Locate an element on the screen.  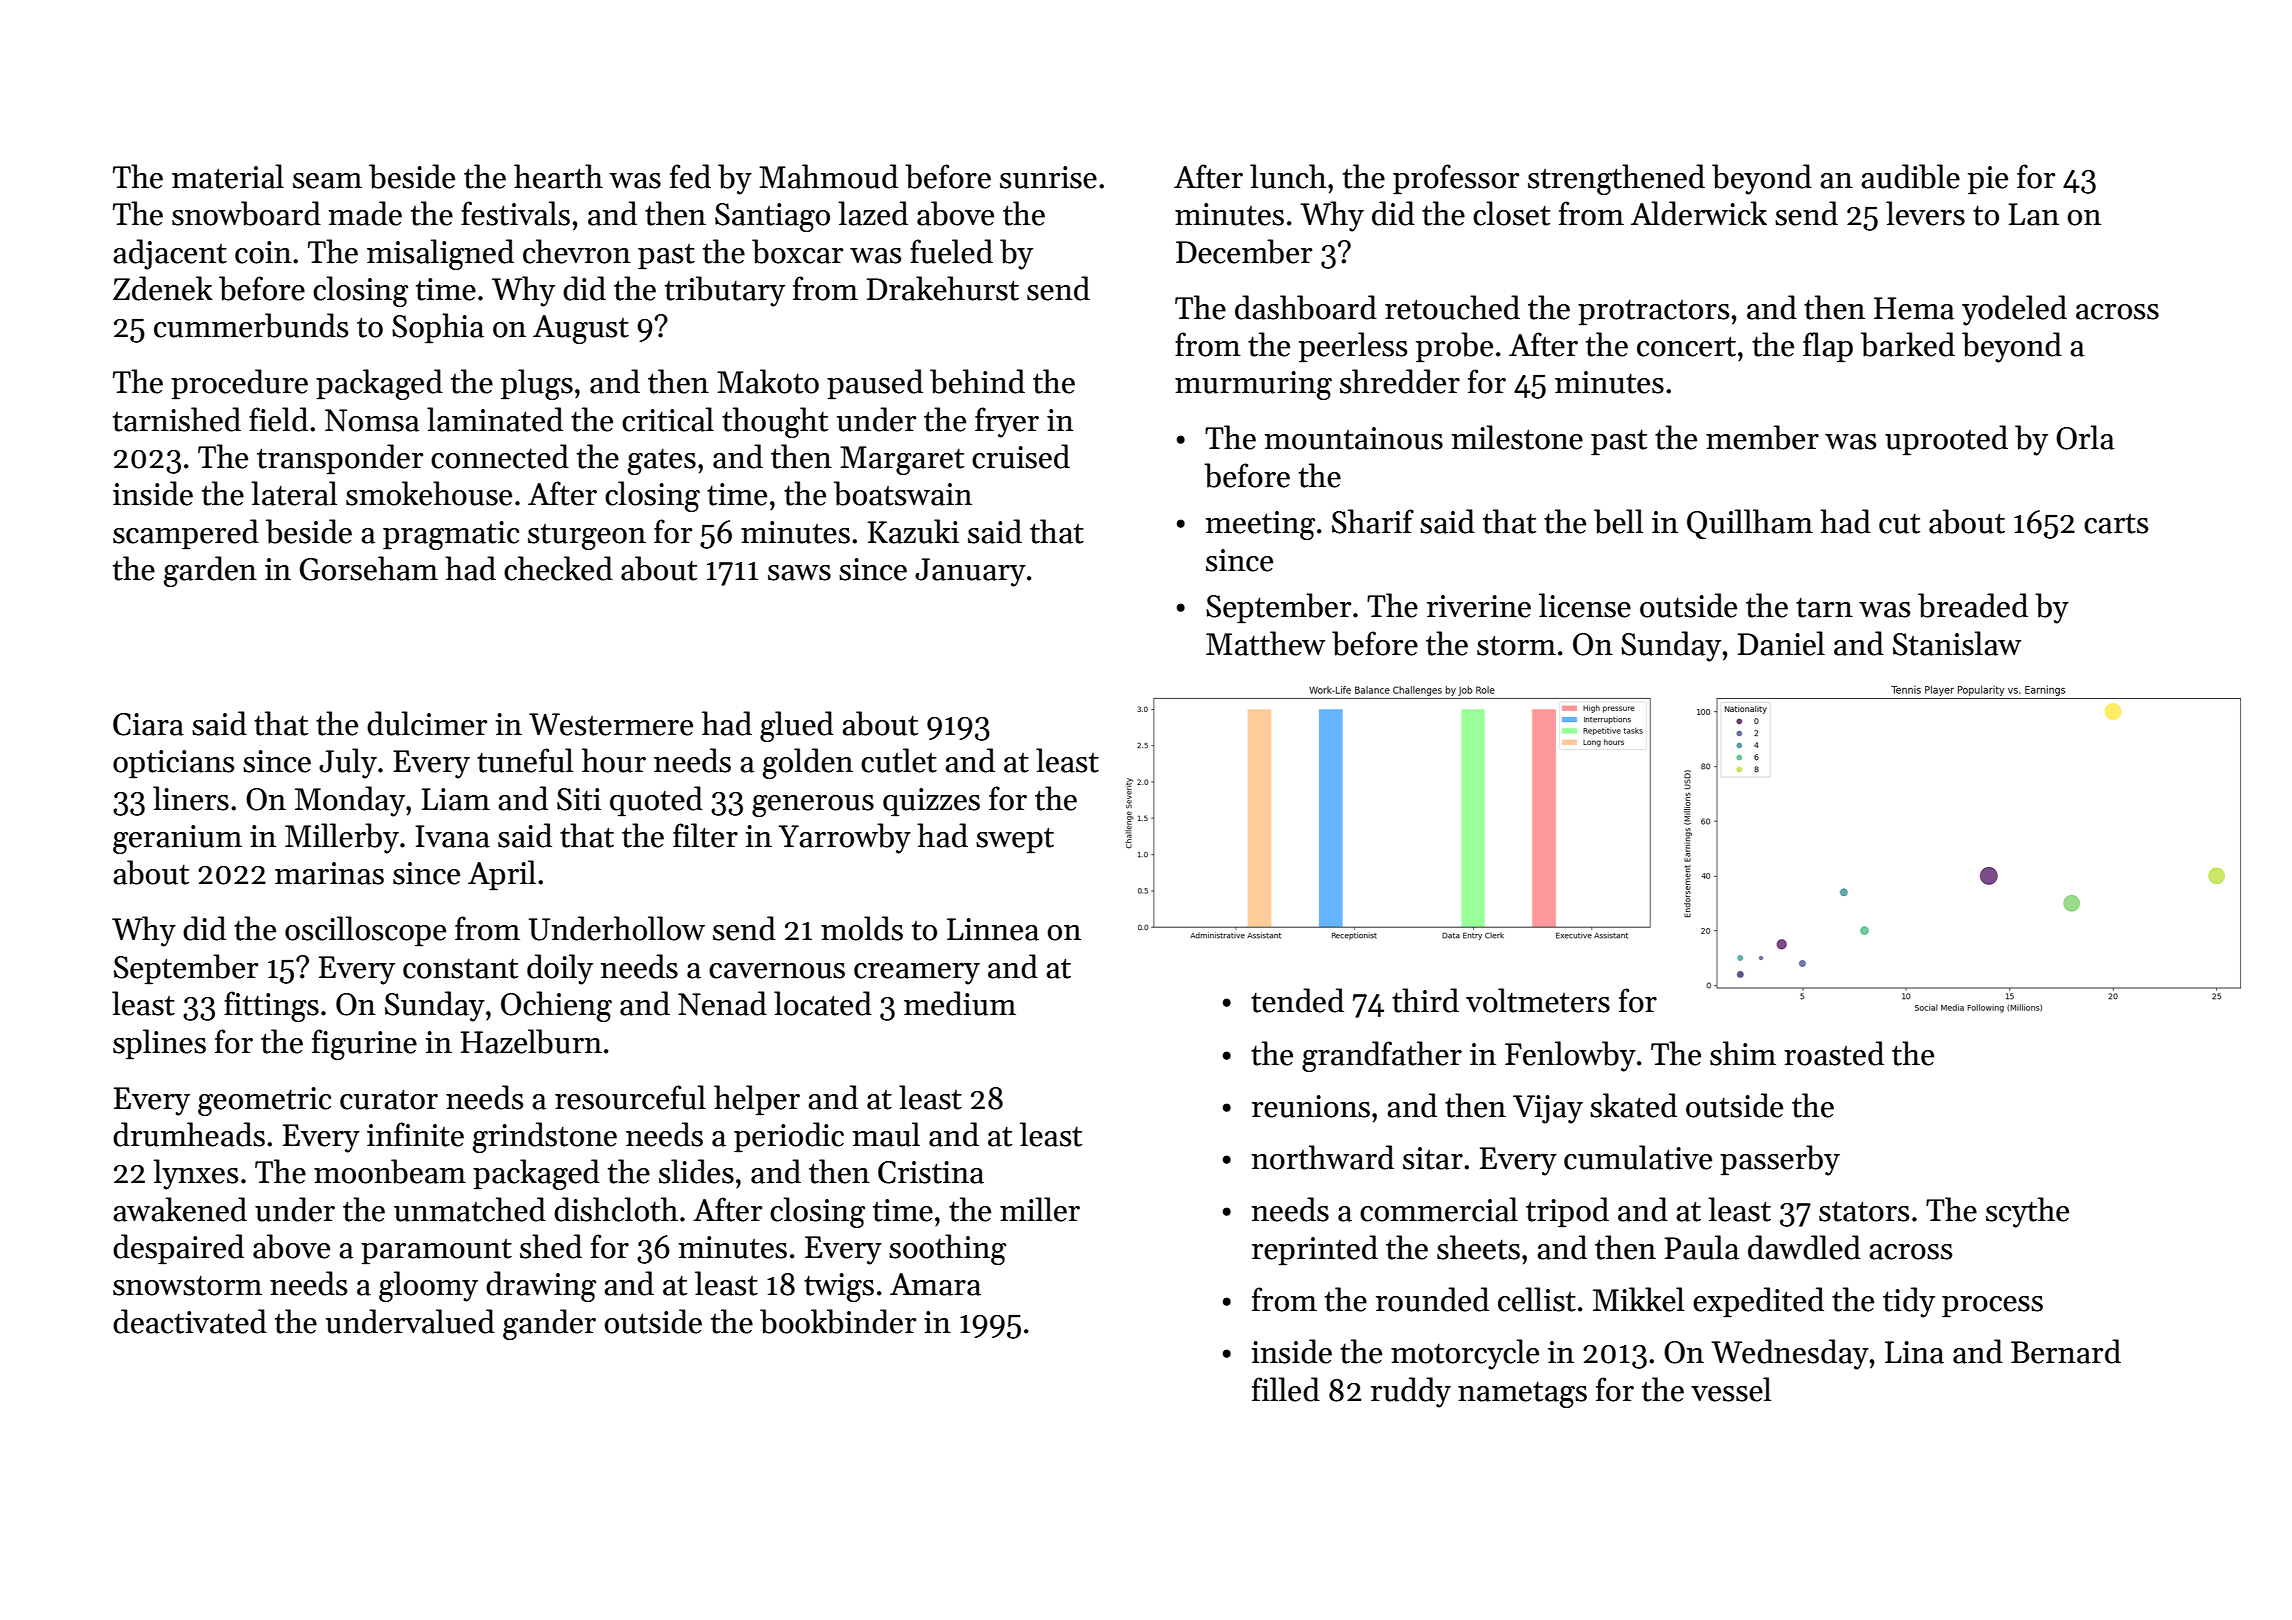
cruised is located at coordinates (1021, 456).
